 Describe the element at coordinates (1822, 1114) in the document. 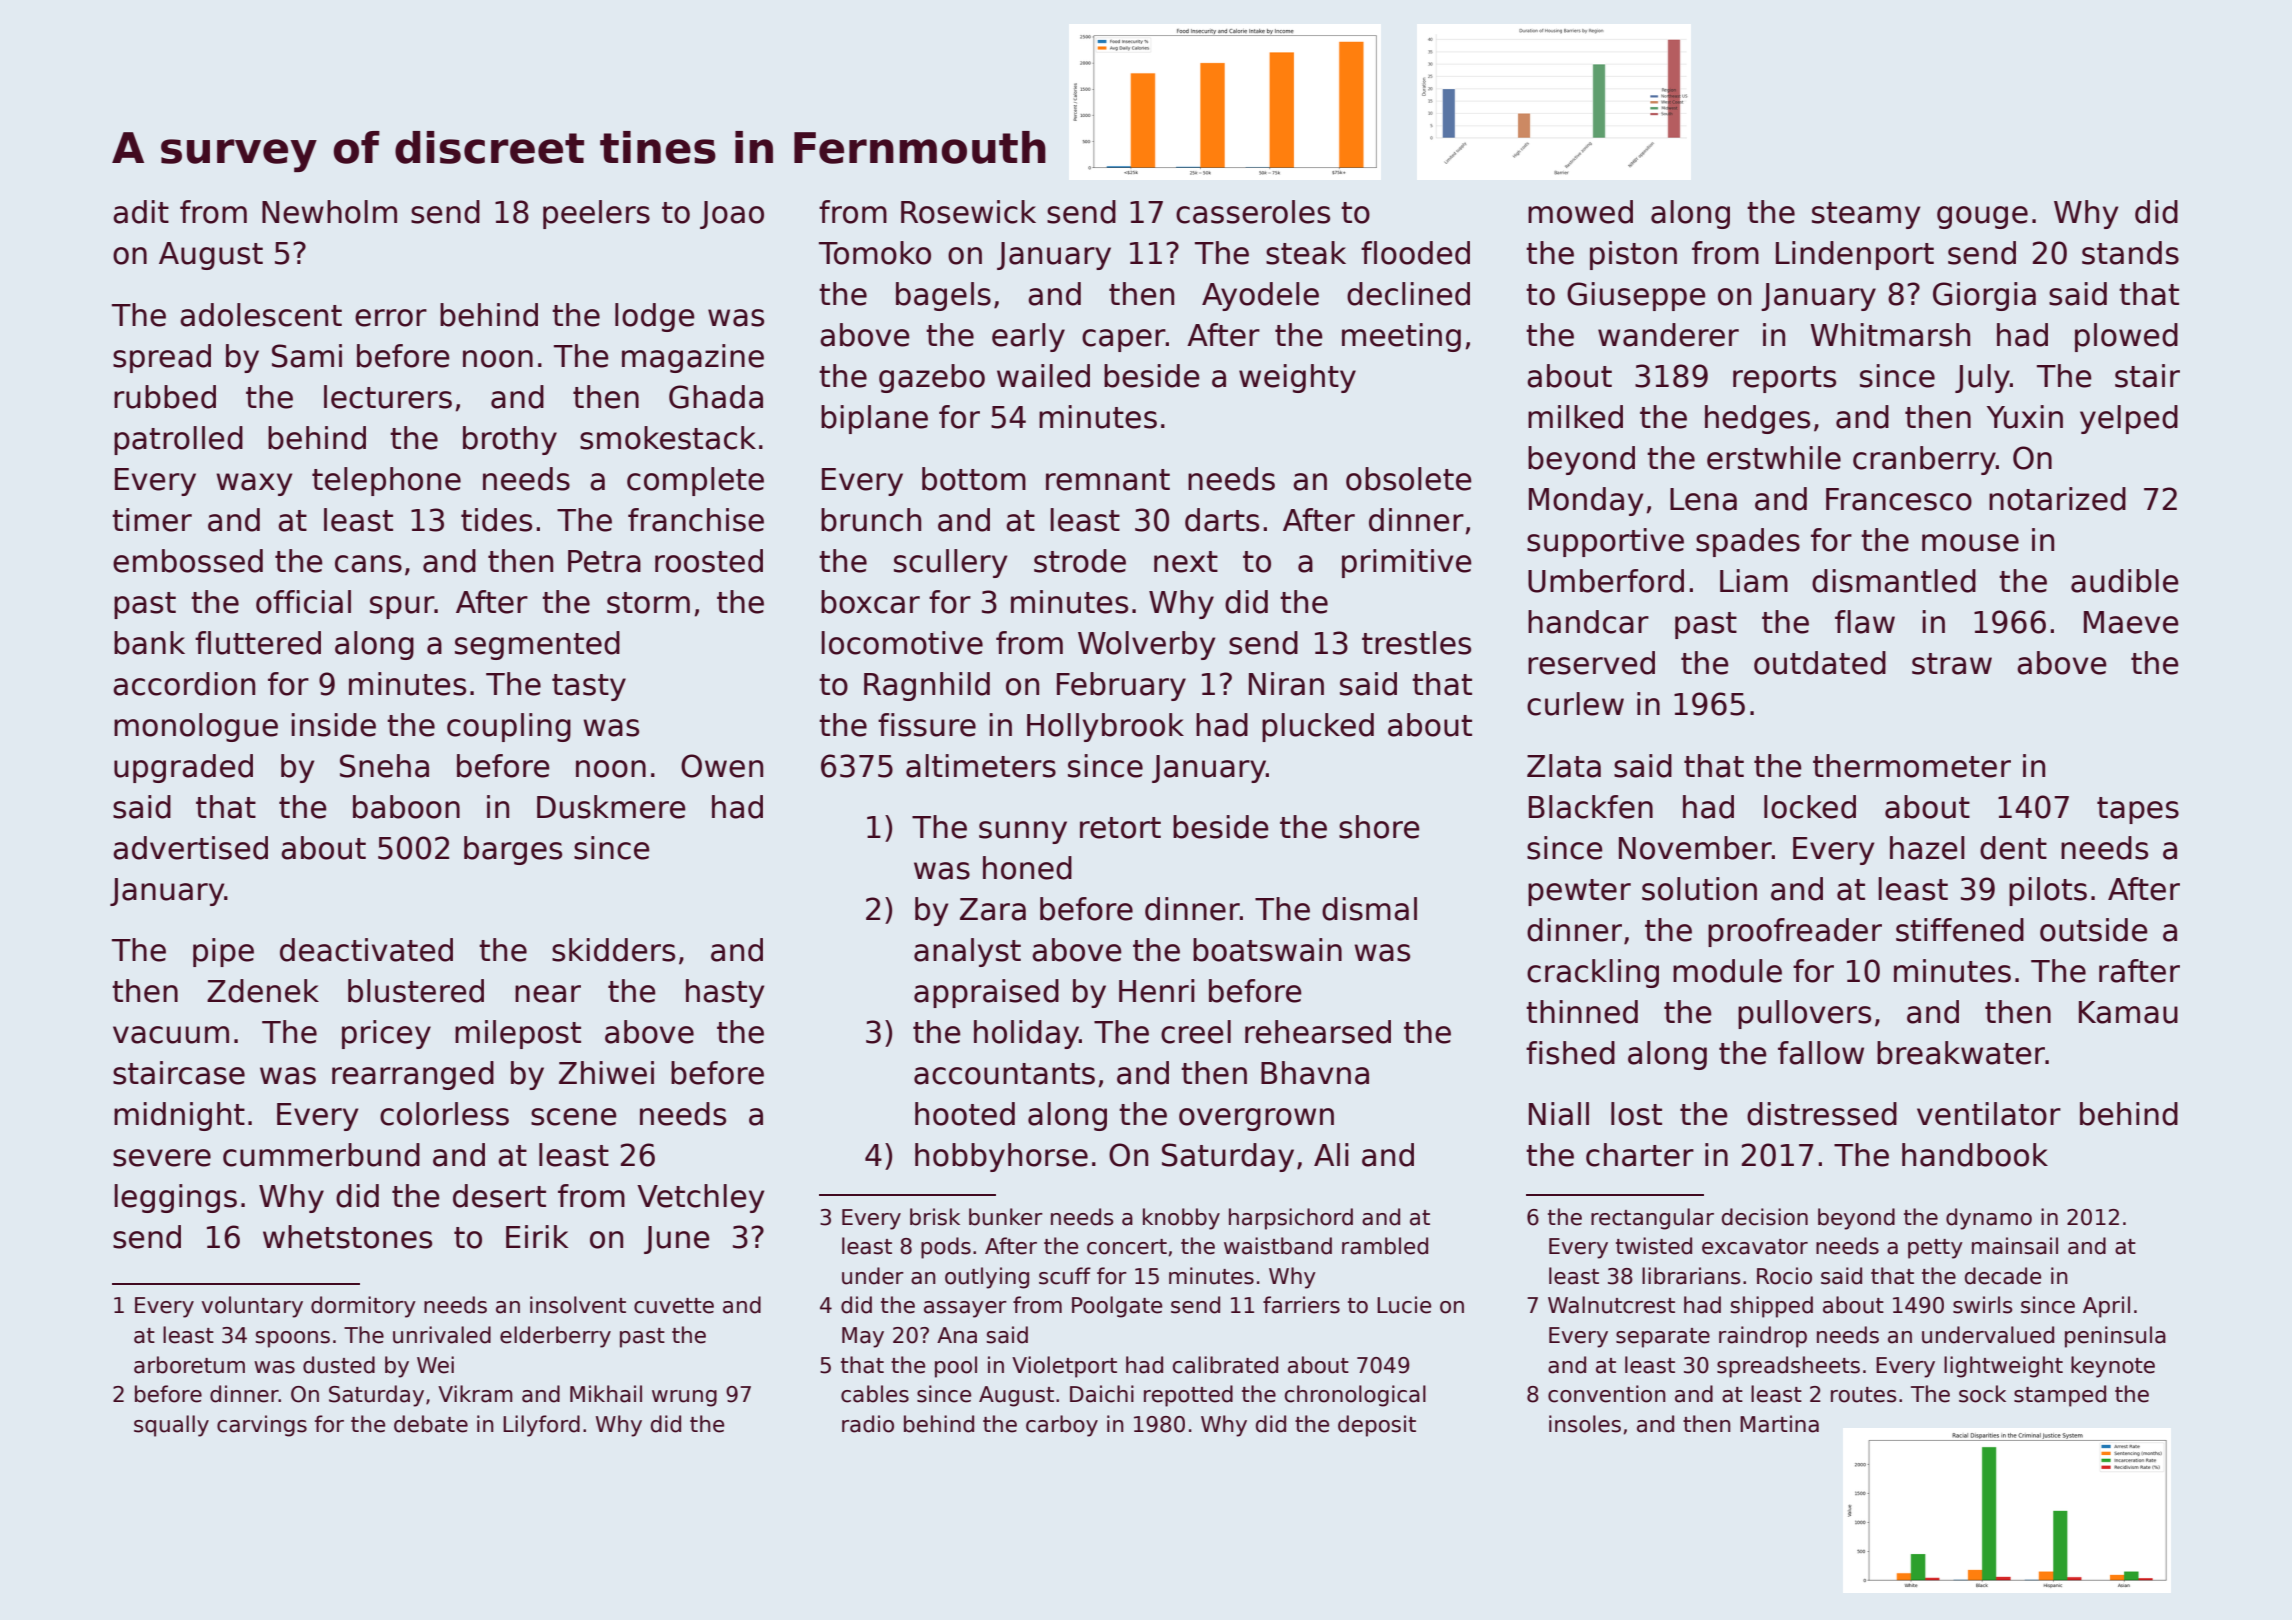

I see `distressed` at that location.
